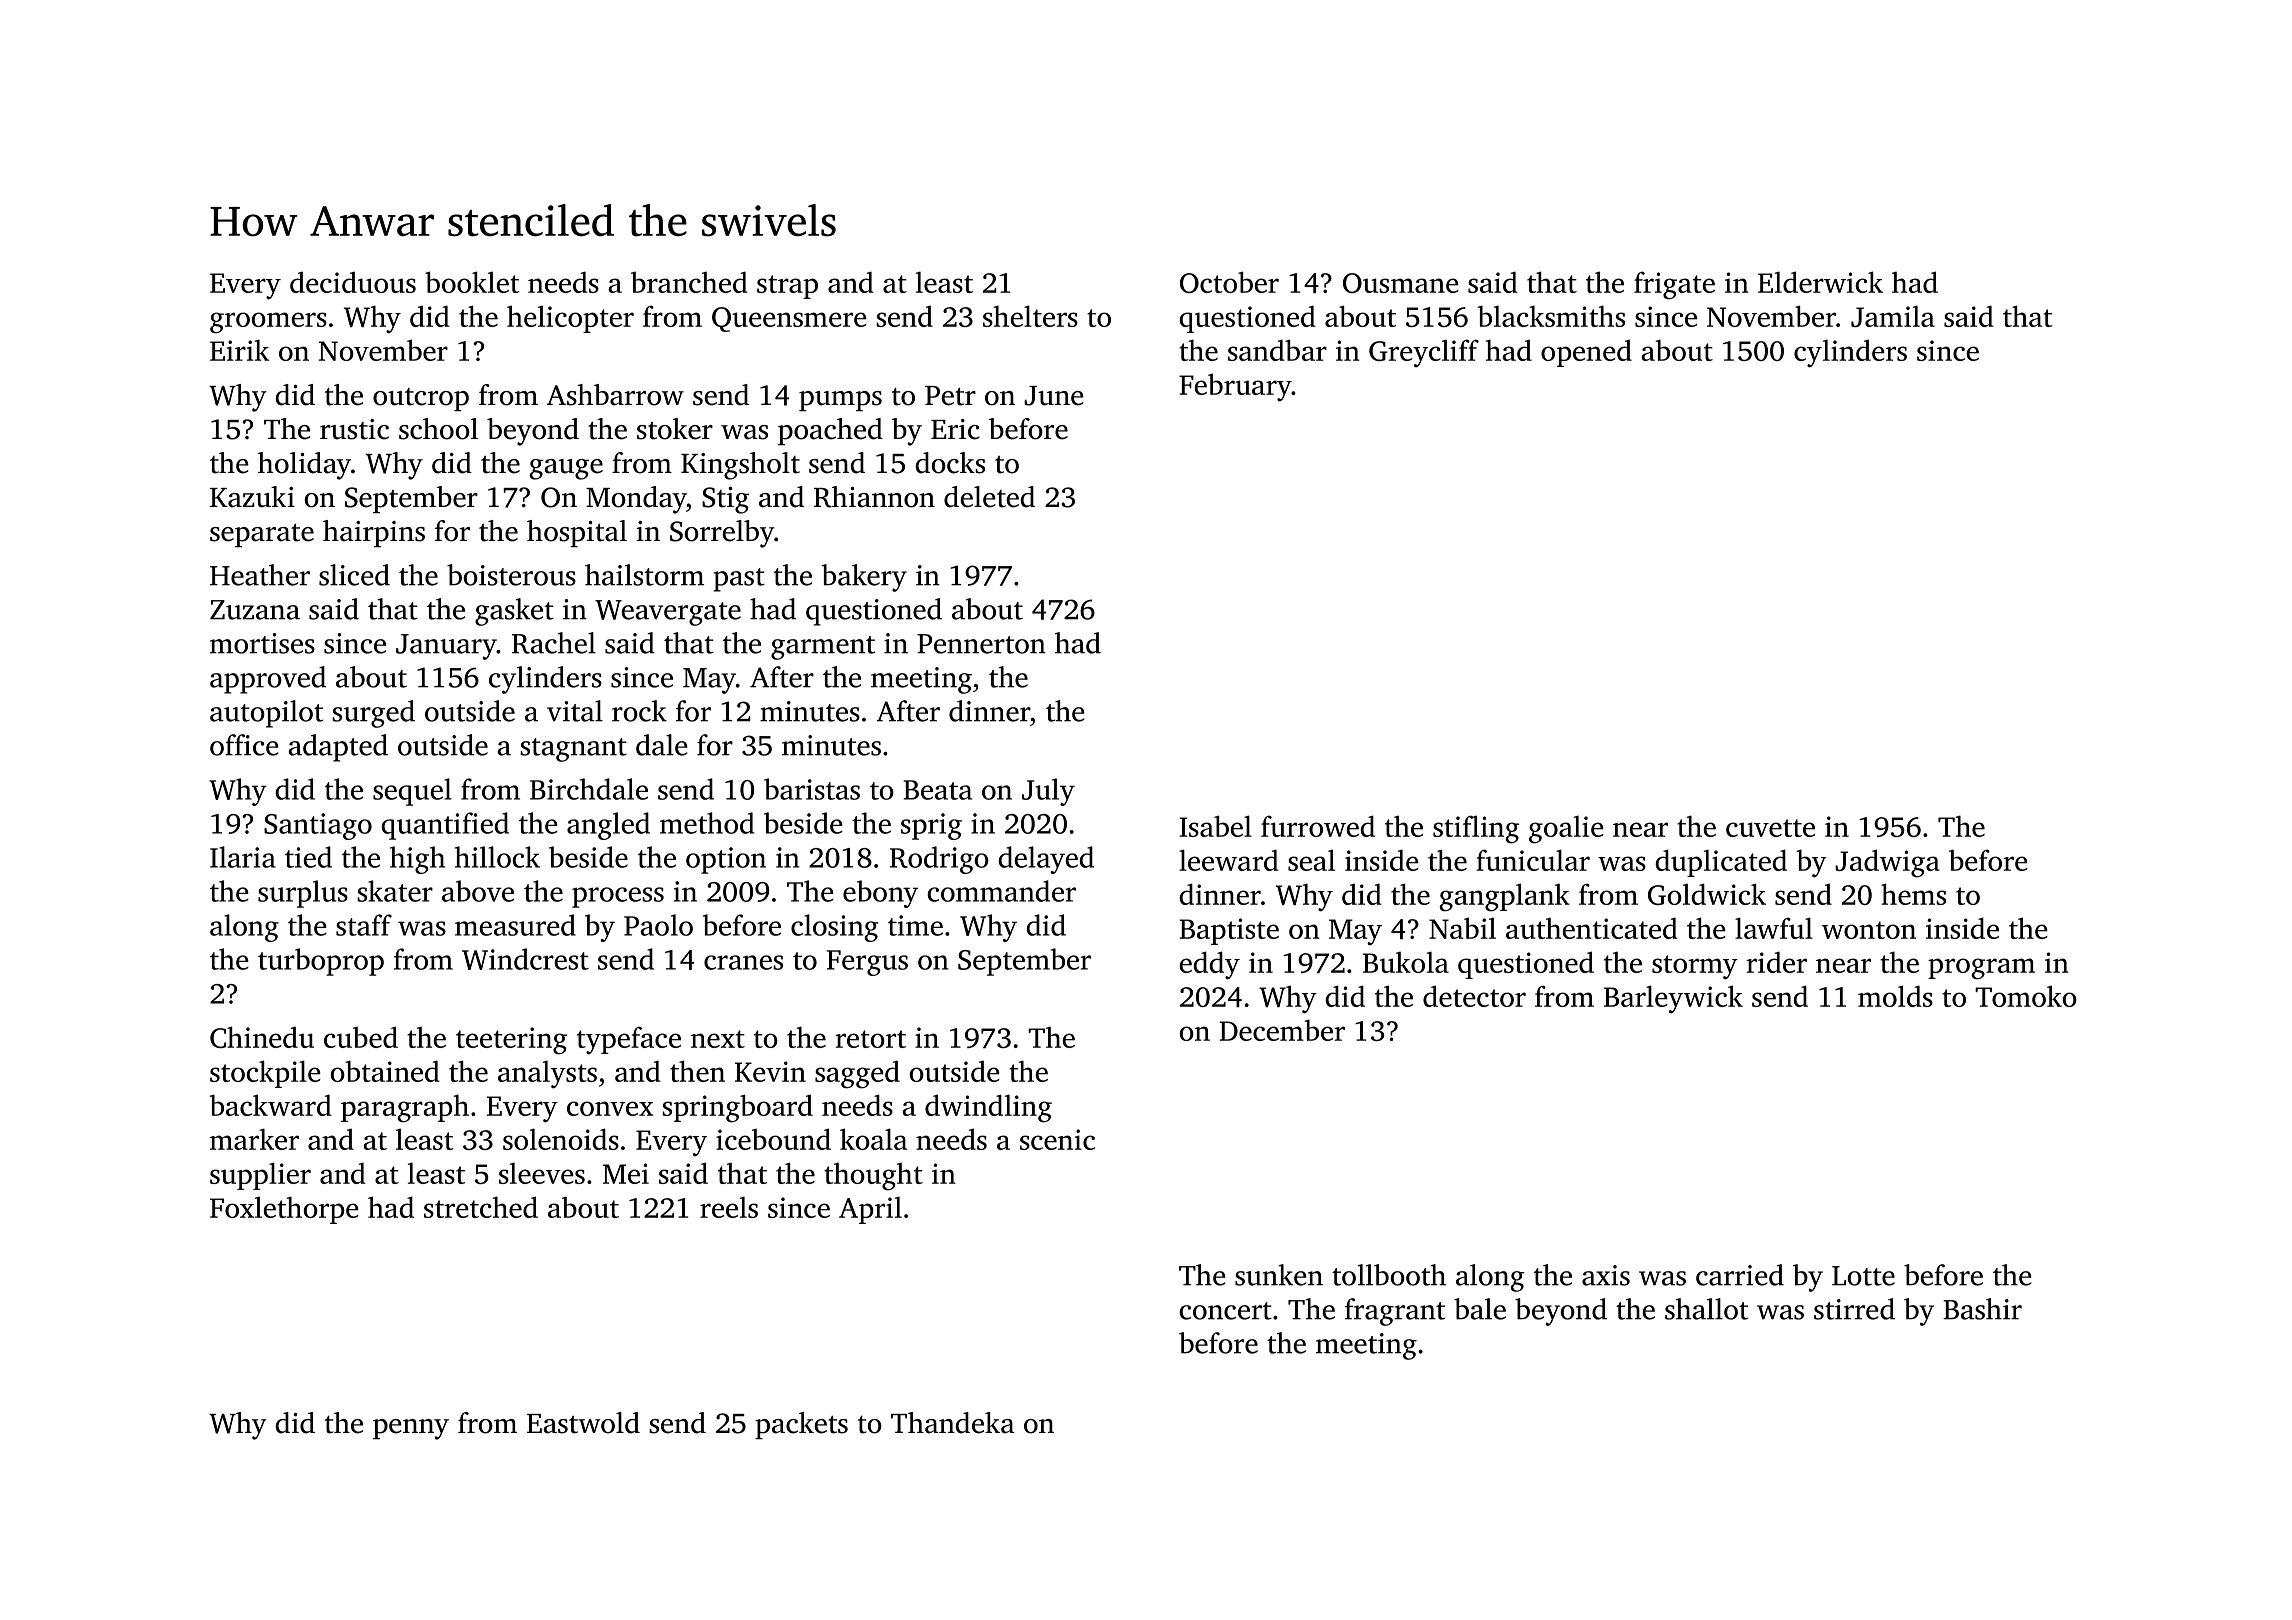 This screenshot has height=1620, width=2292. Describe the element at coordinates (1229, 931) in the screenshot. I see `Baptiste` at that location.
